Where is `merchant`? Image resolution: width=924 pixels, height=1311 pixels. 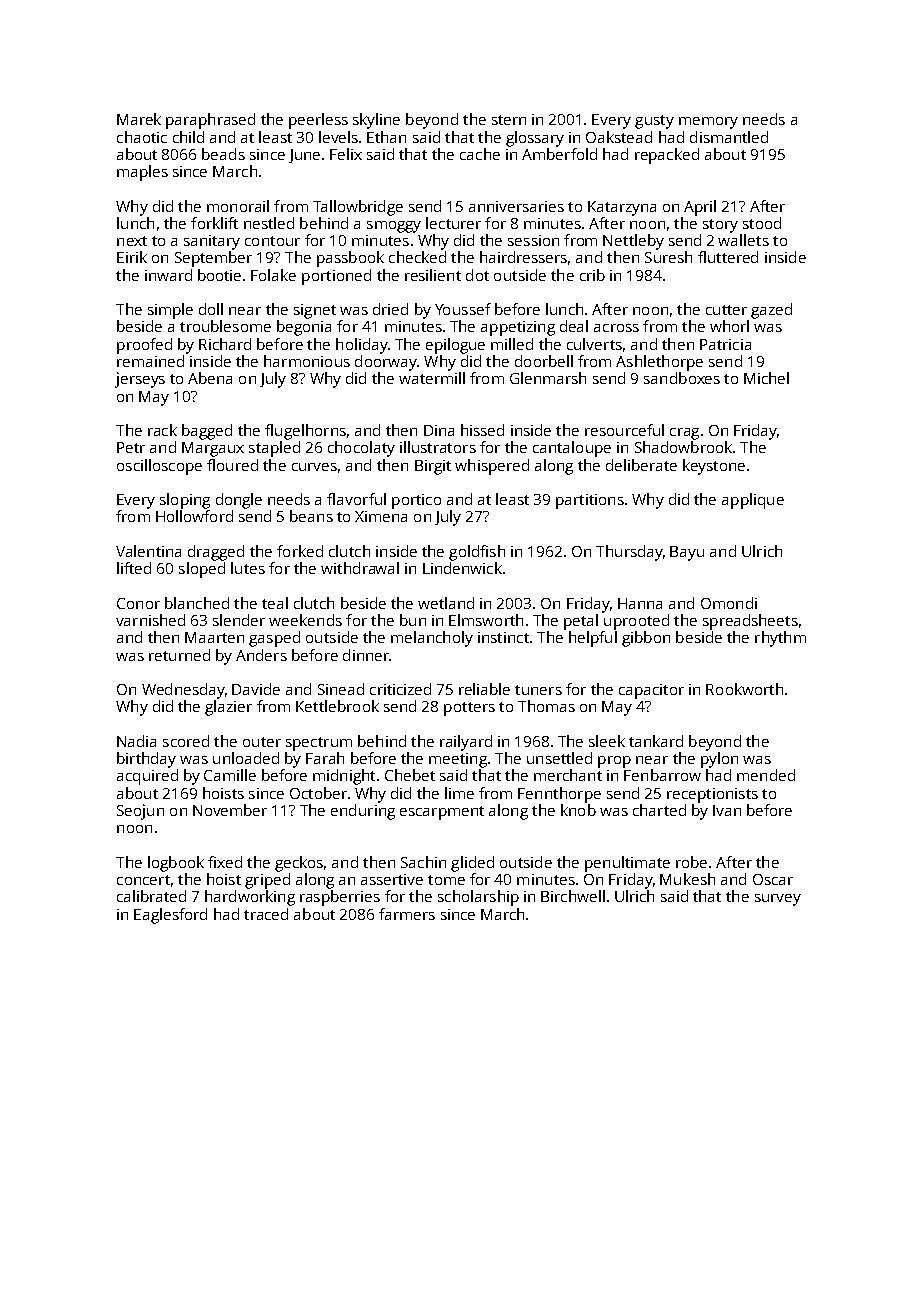 merchant is located at coordinates (568, 775).
